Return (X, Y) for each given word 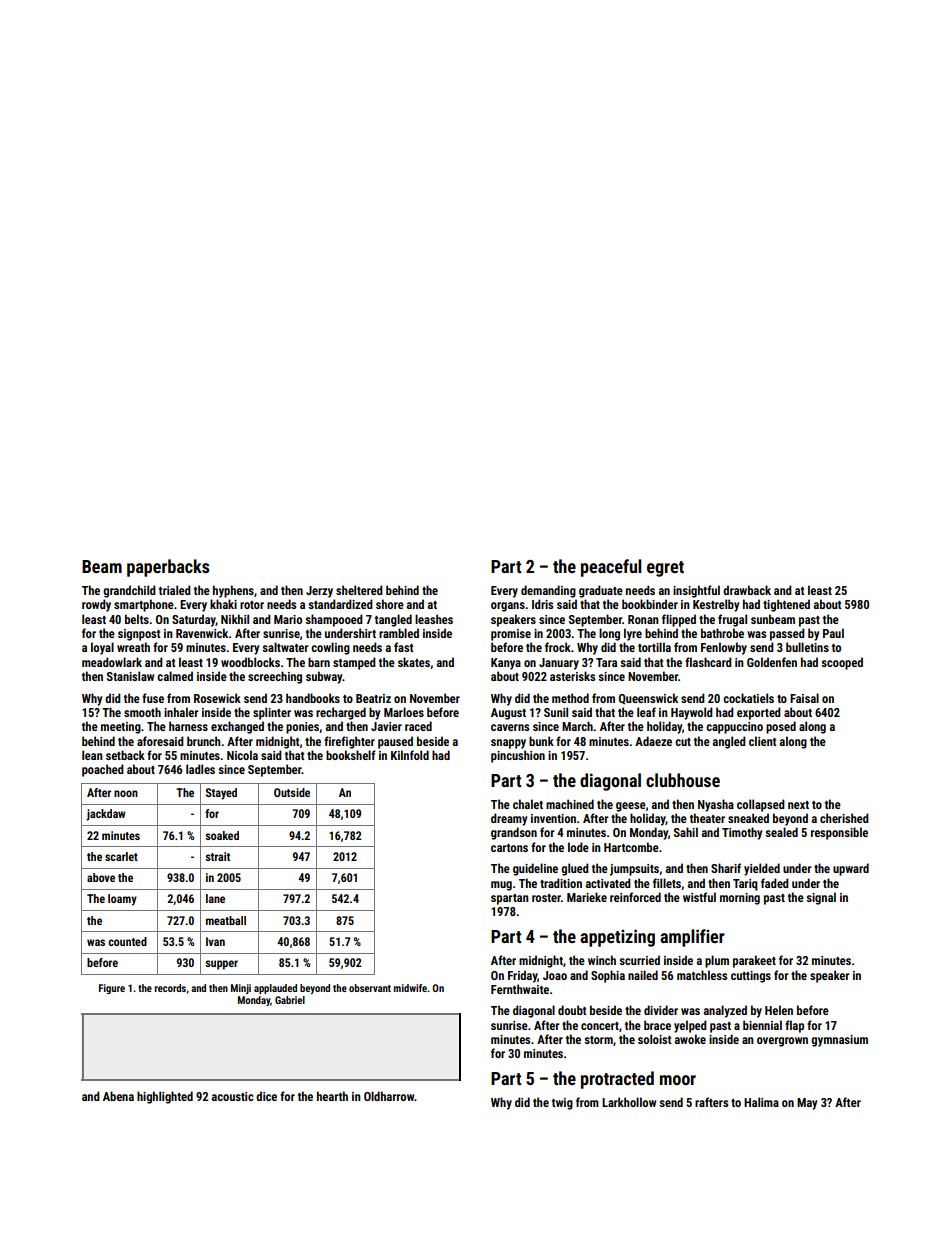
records (170, 988)
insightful (696, 591)
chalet (528, 804)
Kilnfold (410, 755)
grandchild (129, 591)
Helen (779, 1010)
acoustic (233, 1096)
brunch (204, 741)
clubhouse (683, 780)
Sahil (686, 832)
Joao (555, 975)
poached (103, 770)
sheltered (359, 590)
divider (661, 1010)
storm (598, 1040)
